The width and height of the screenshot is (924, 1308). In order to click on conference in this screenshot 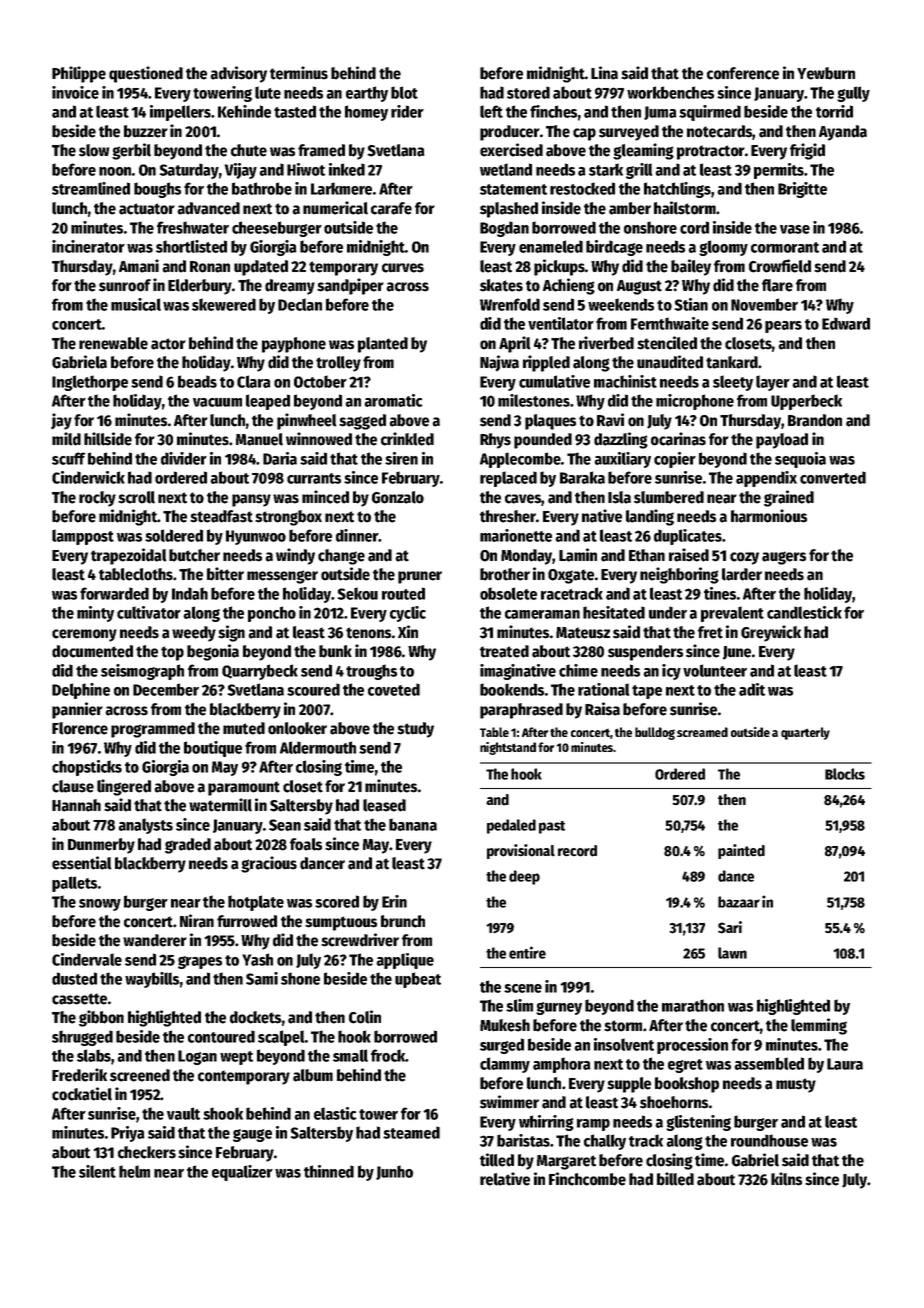, I will do `click(743, 73)`.
